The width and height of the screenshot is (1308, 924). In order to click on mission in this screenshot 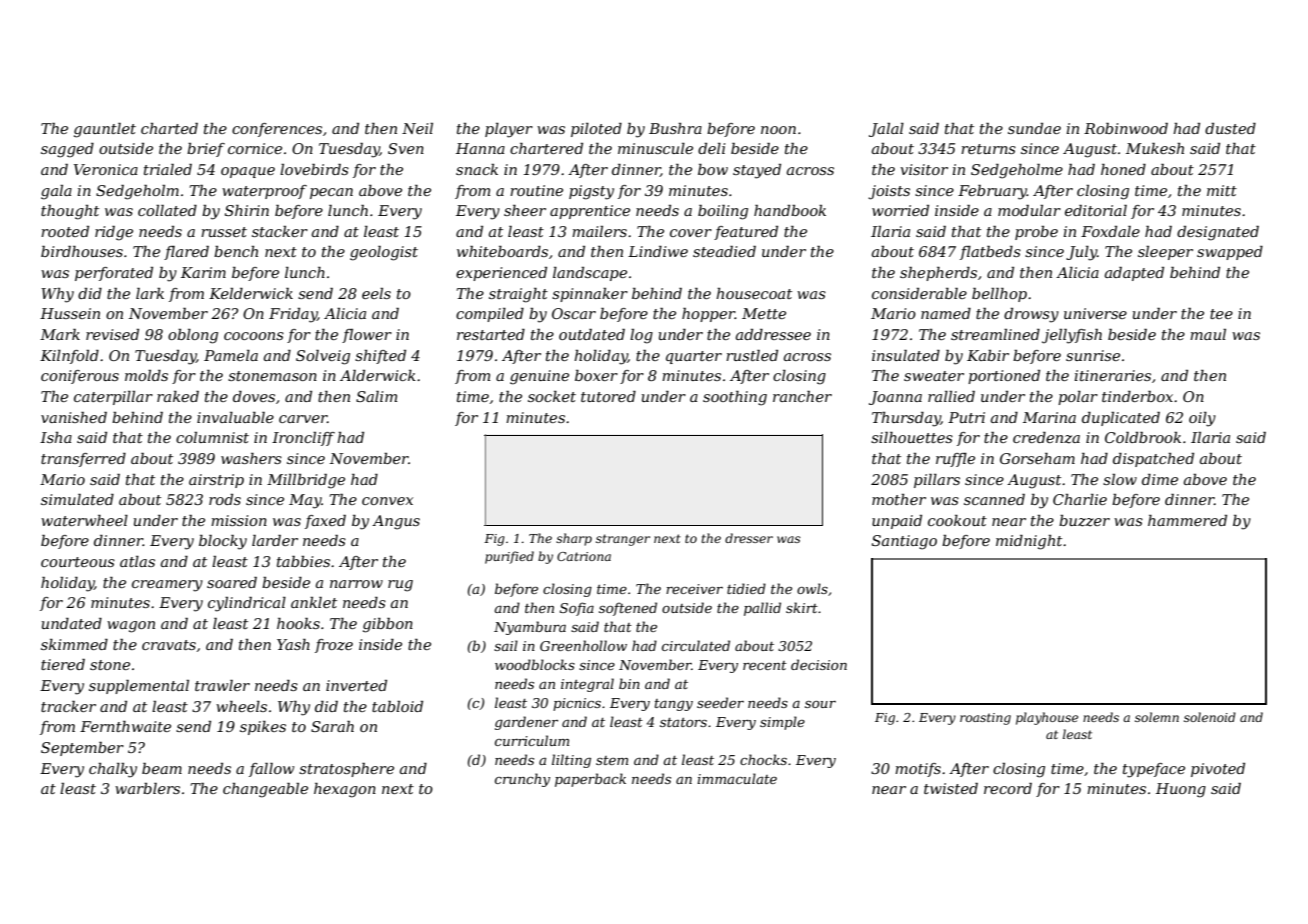, I will do `click(239, 520)`.
